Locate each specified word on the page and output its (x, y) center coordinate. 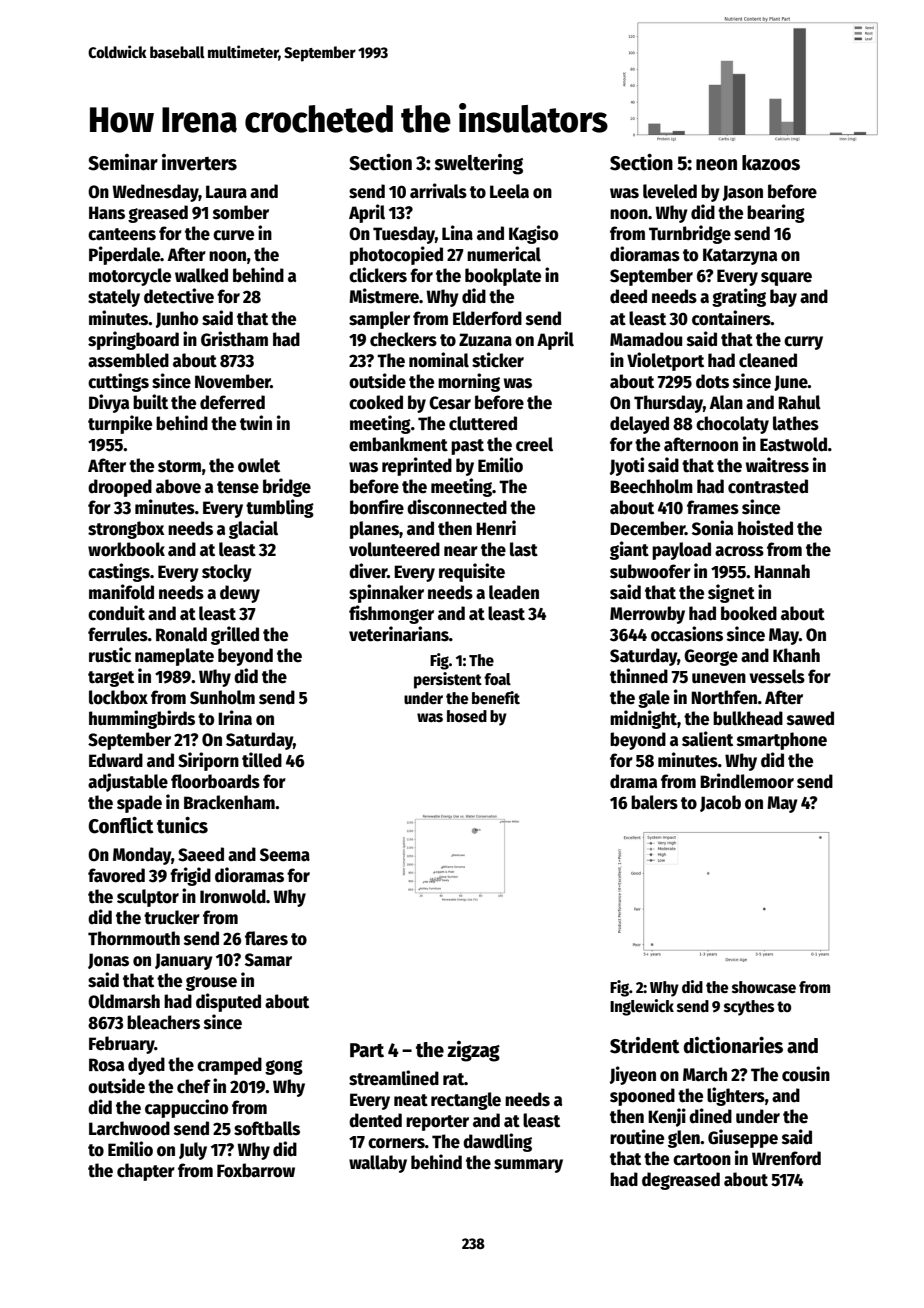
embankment (398, 444)
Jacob (720, 803)
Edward (116, 760)
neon (716, 165)
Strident (645, 1045)
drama (633, 781)
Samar (268, 960)
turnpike (120, 424)
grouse (211, 983)
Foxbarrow (256, 1170)
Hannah (782, 571)
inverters (199, 162)
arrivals (438, 191)
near (461, 551)
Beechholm (651, 486)
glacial (253, 529)
